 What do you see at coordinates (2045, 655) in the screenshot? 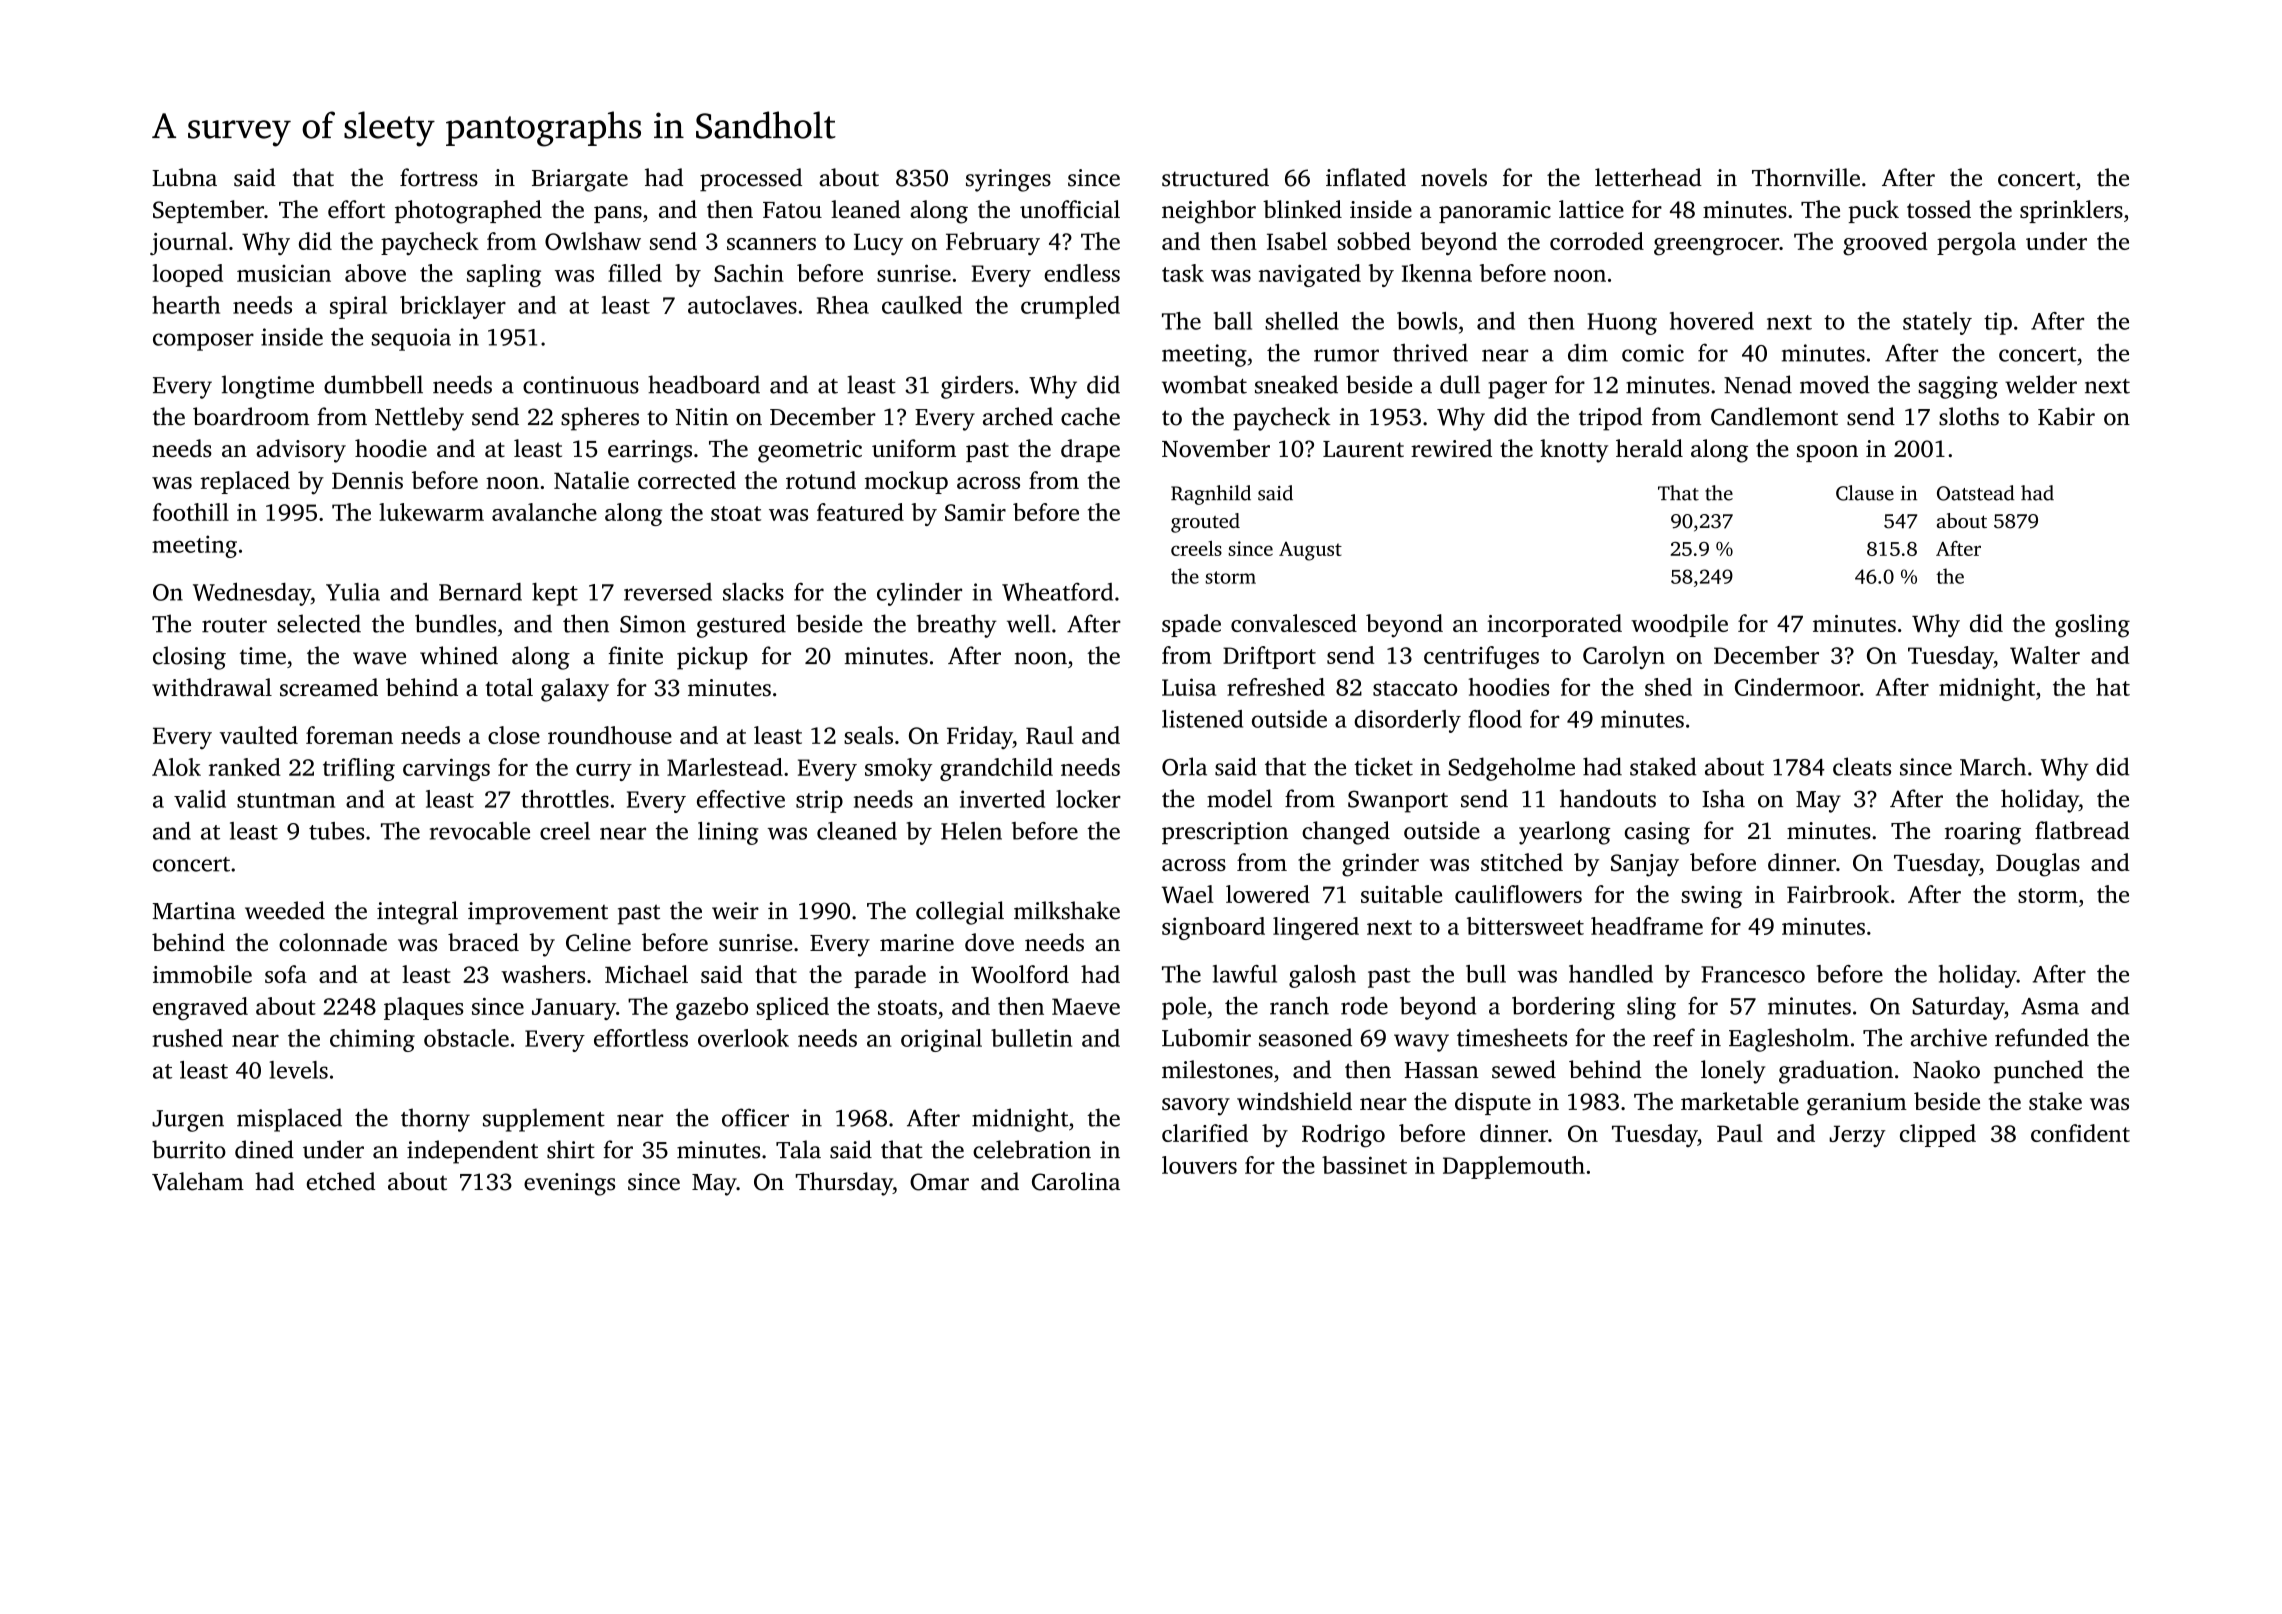
I see `Walter` at bounding box center [2045, 655].
